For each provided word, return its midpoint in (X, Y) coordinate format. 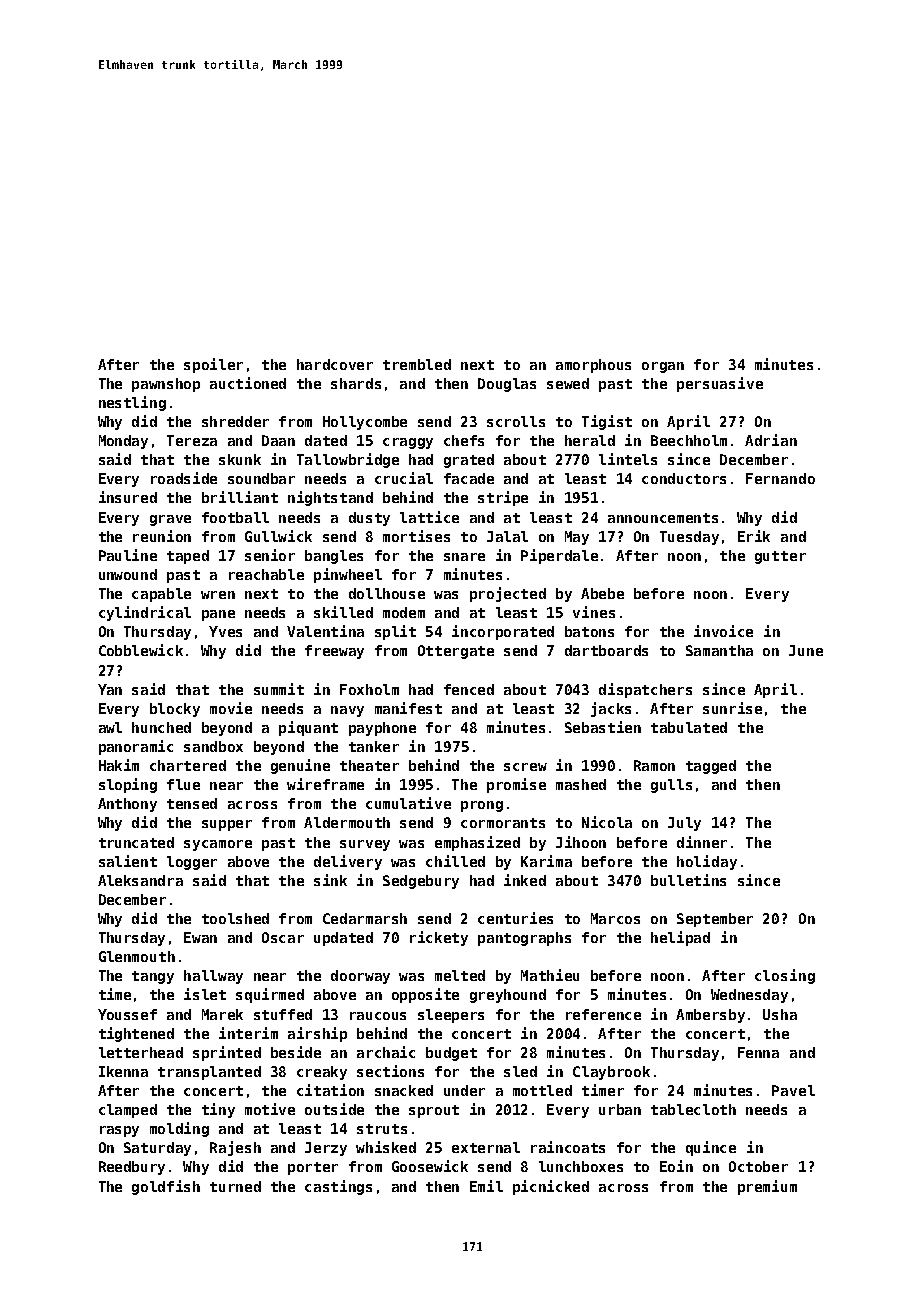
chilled (455, 861)
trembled (417, 364)
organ (663, 367)
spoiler (213, 365)
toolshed (235, 918)
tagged (711, 767)
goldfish (166, 1187)
